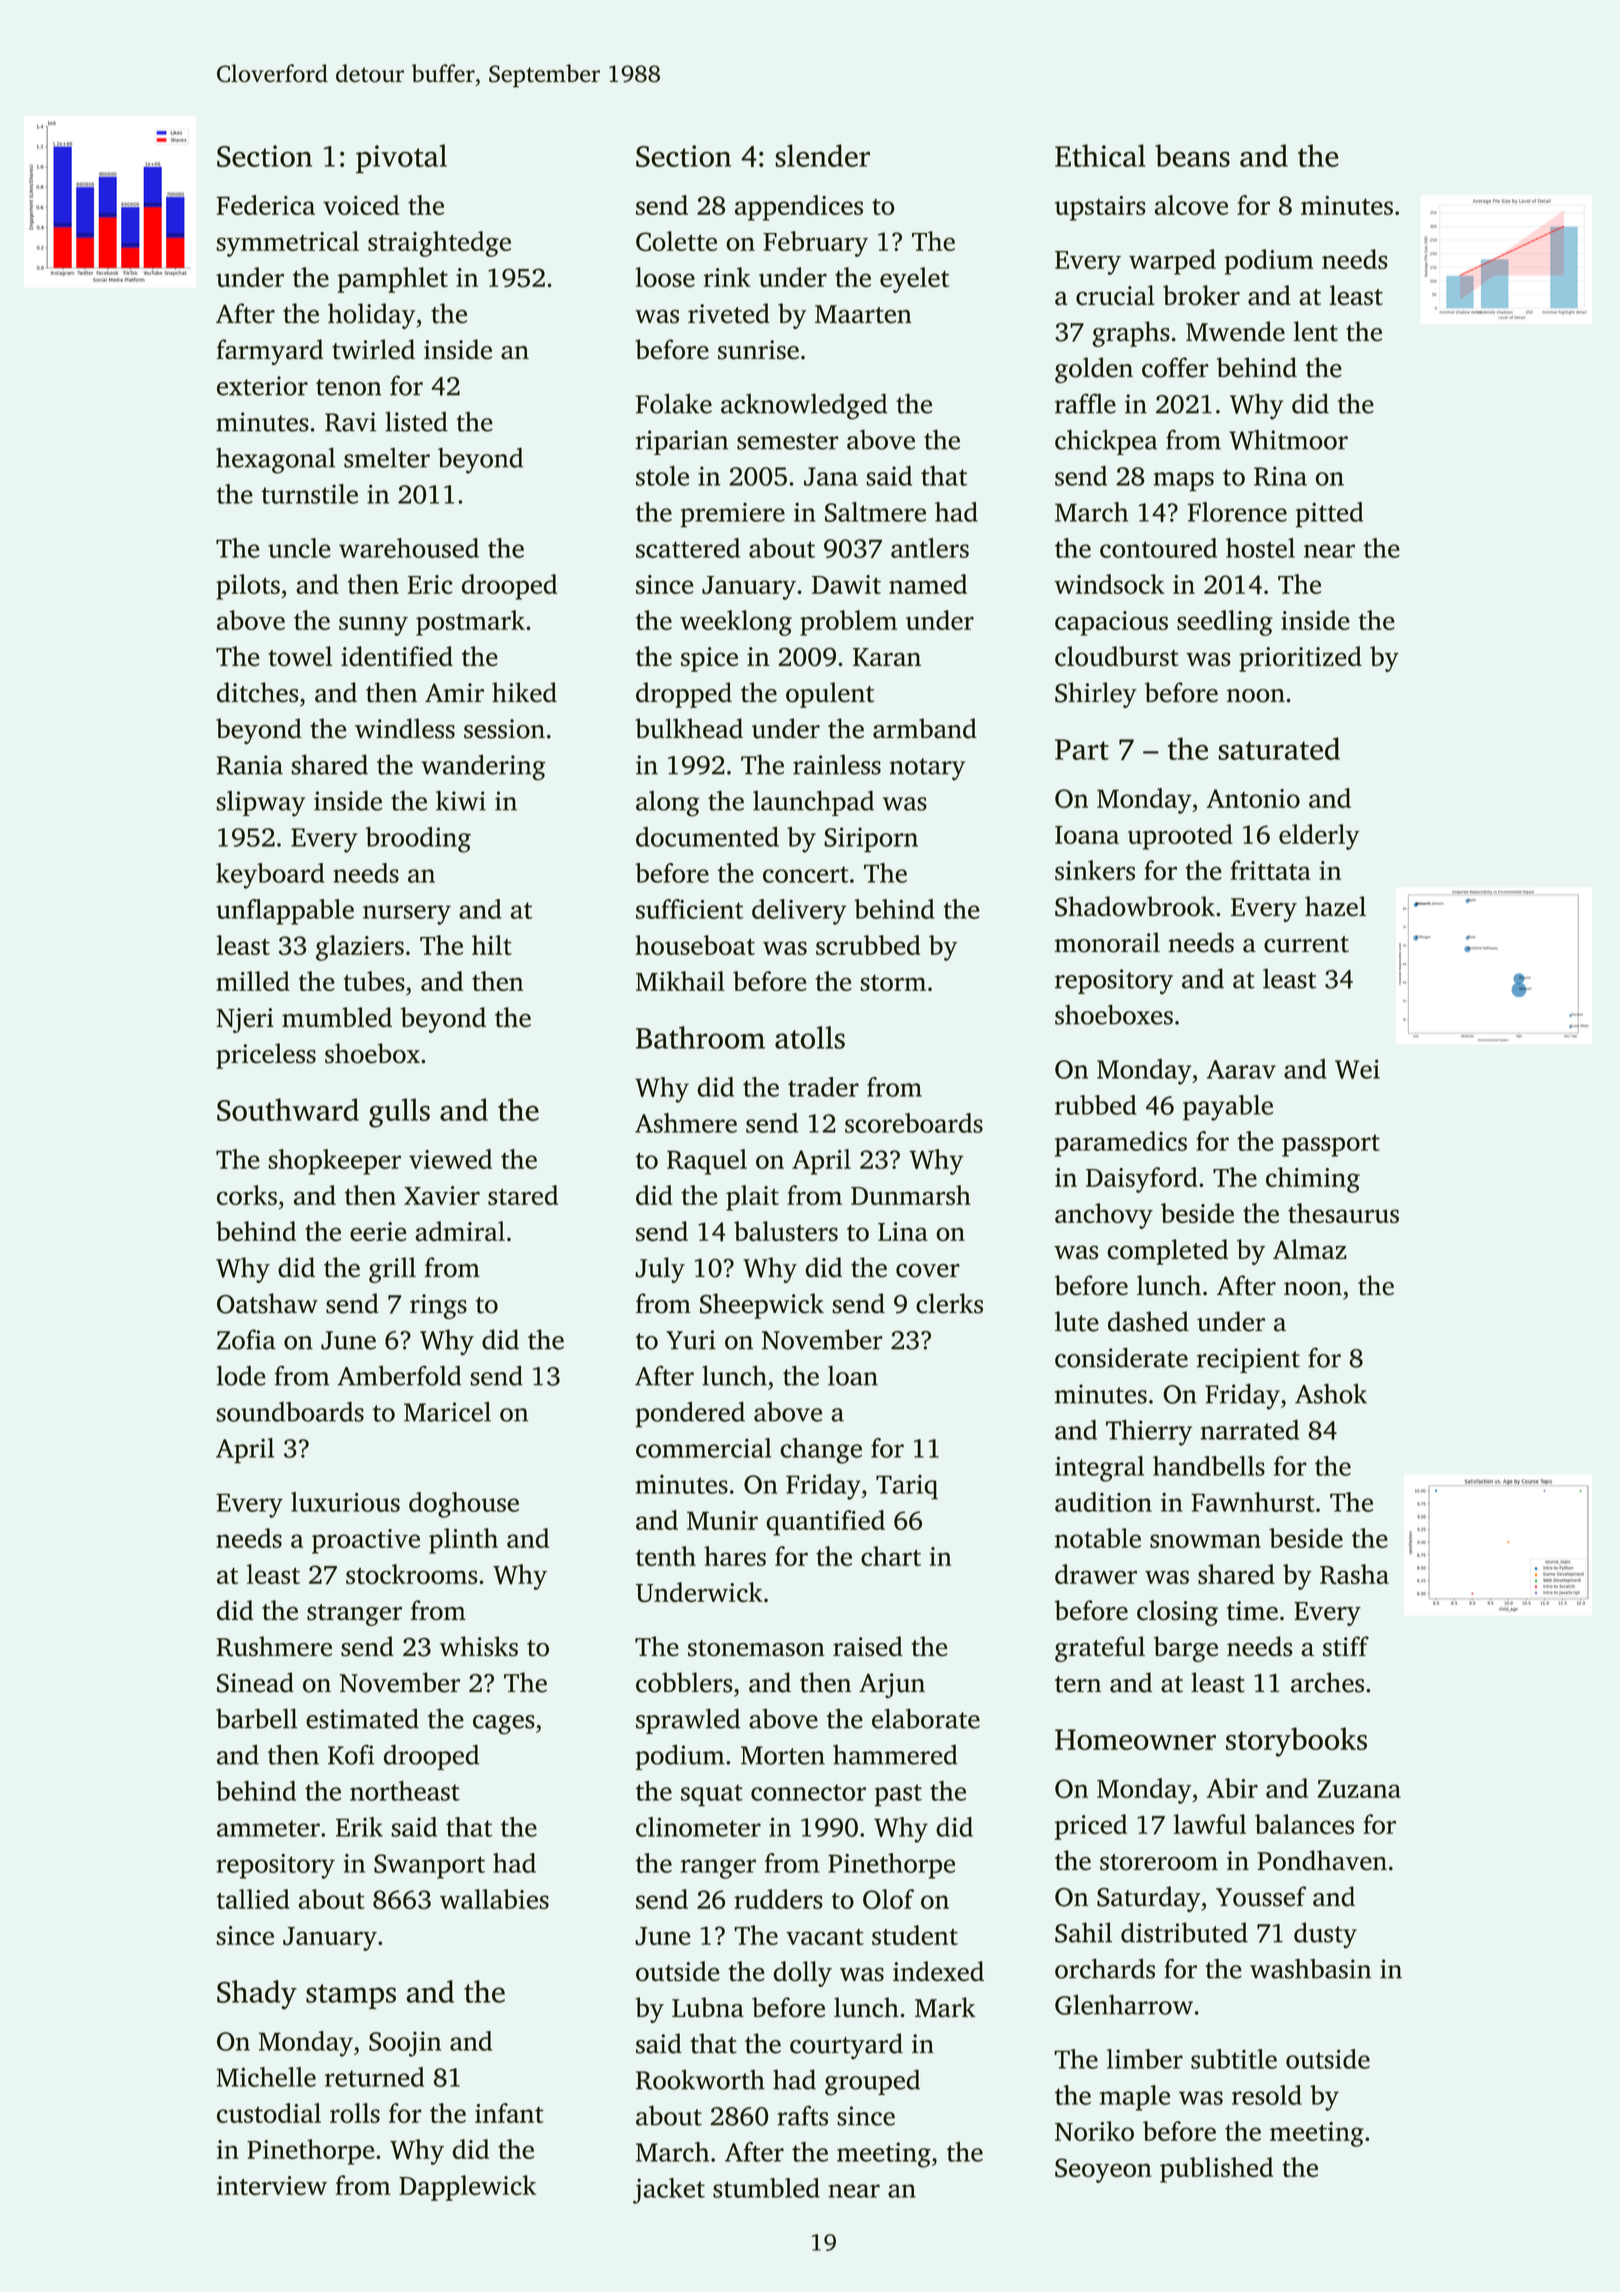 This page has width=1620, height=2292. Describe the element at coordinates (269, 2113) in the page. I see `custodial` at that location.
